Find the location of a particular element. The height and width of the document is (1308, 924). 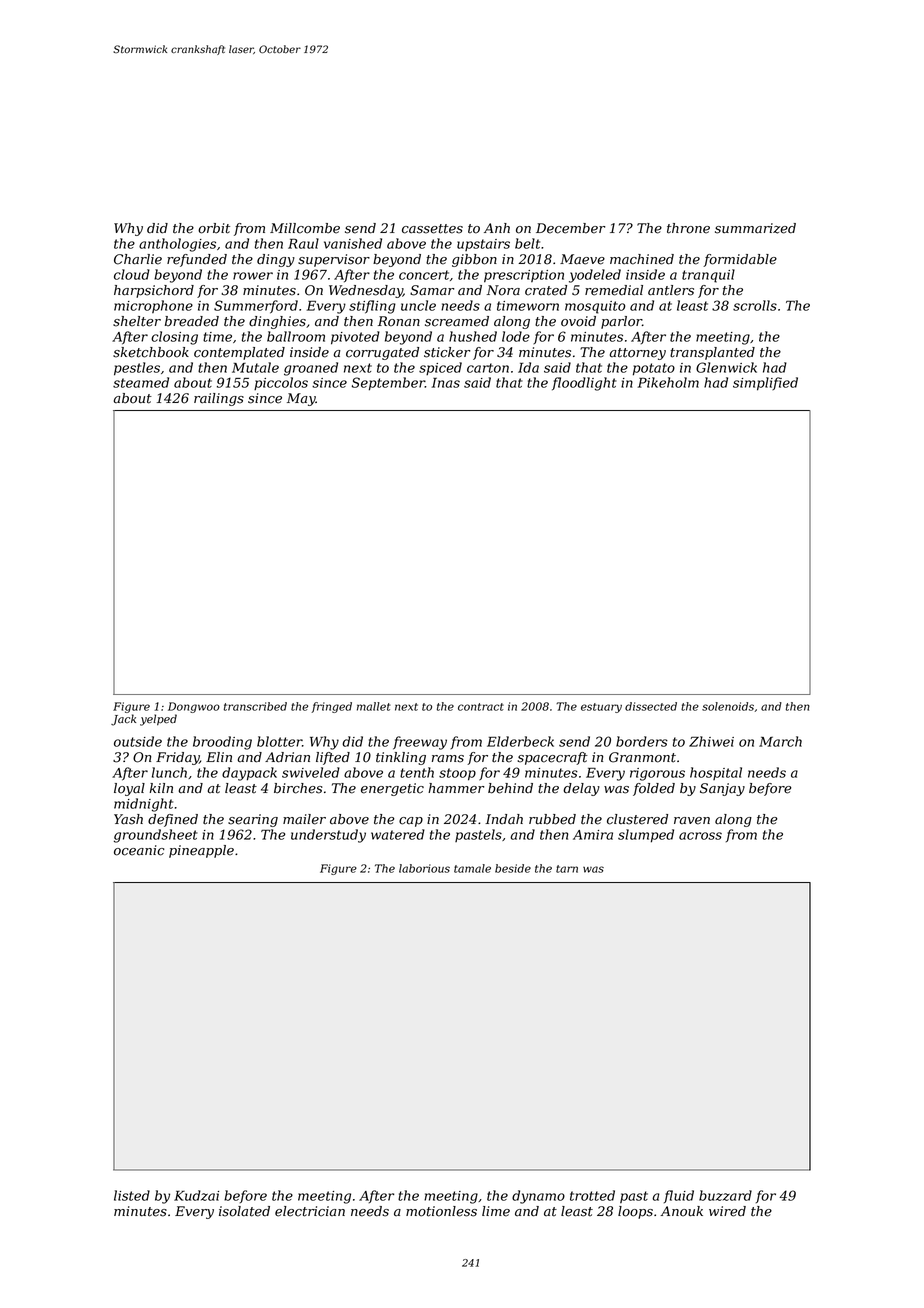

Maeve is located at coordinates (582, 259).
